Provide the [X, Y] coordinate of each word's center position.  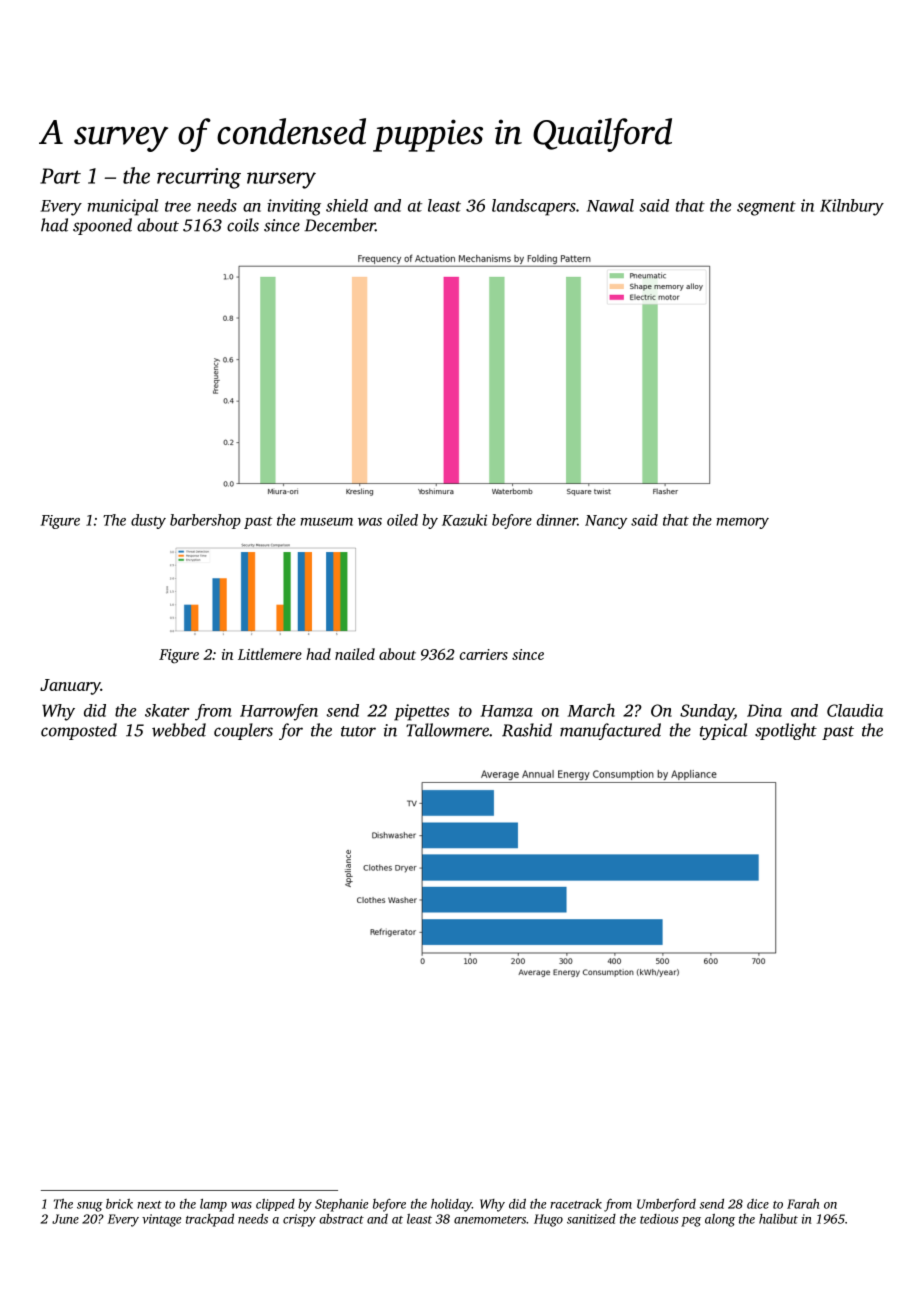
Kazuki [464, 520]
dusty [148, 521]
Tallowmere [447, 730]
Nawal [610, 205]
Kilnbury [852, 207]
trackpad [210, 1220]
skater [167, 710]
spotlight [786, 731]
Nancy [606, 522]
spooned [102, 226]
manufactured [610, 731]
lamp [213, 1205]
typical [723, 731]
